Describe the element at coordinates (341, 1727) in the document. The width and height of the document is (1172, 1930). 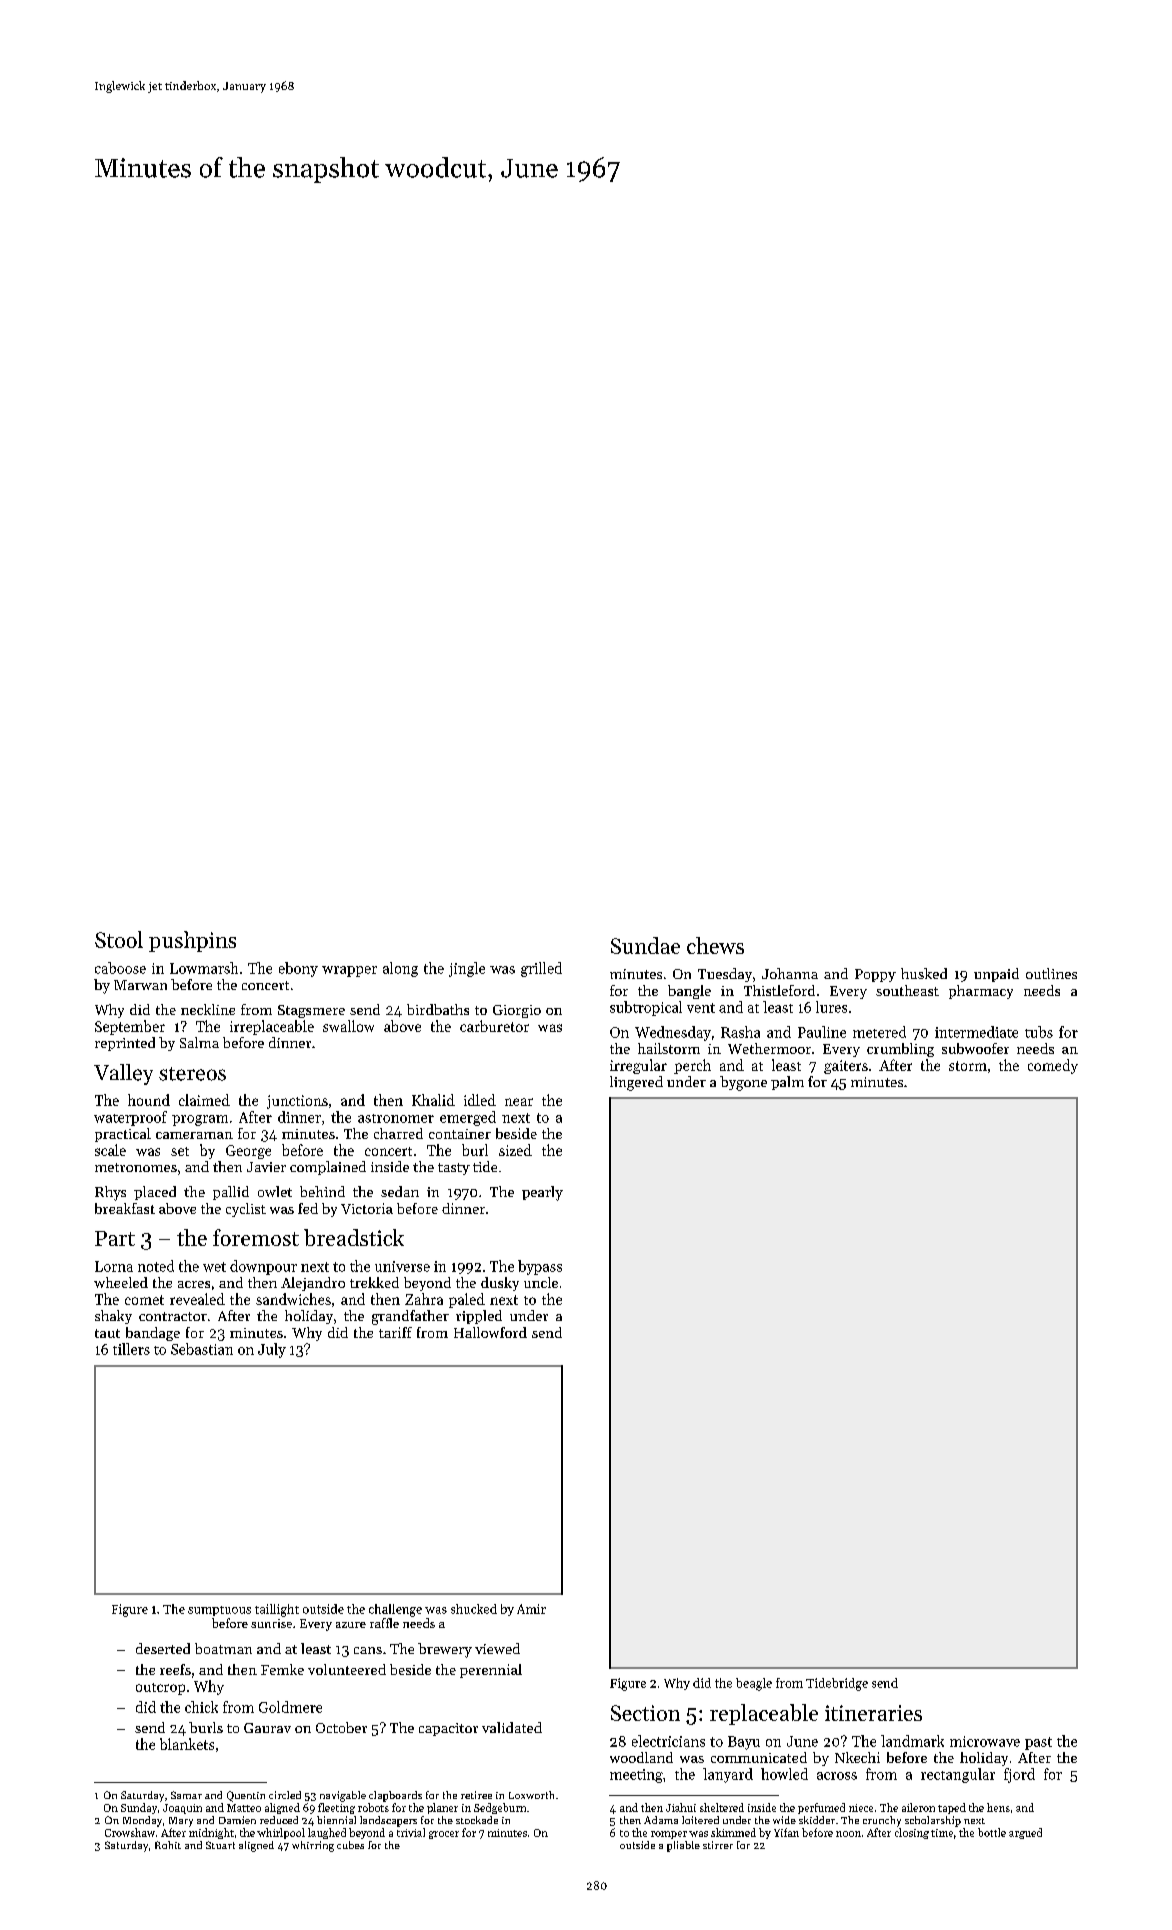
I see `October` at that location.
